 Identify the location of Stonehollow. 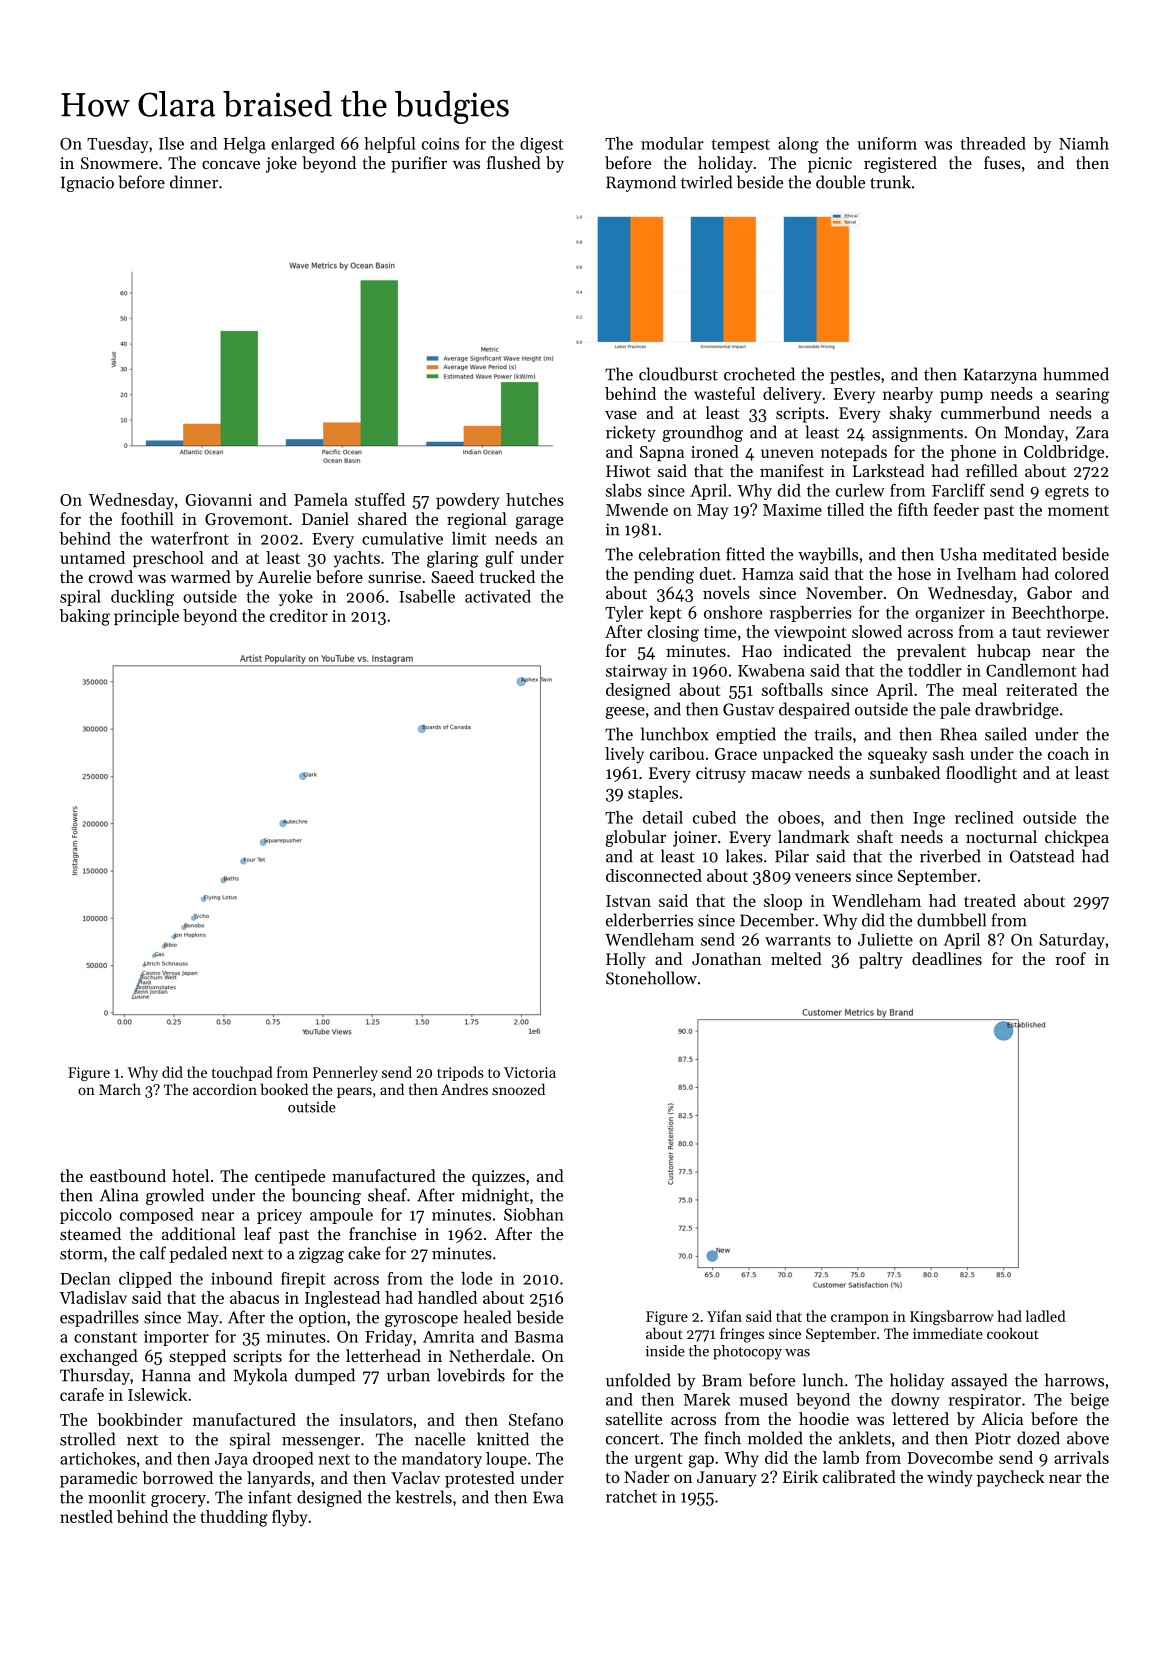
(651, 978).
